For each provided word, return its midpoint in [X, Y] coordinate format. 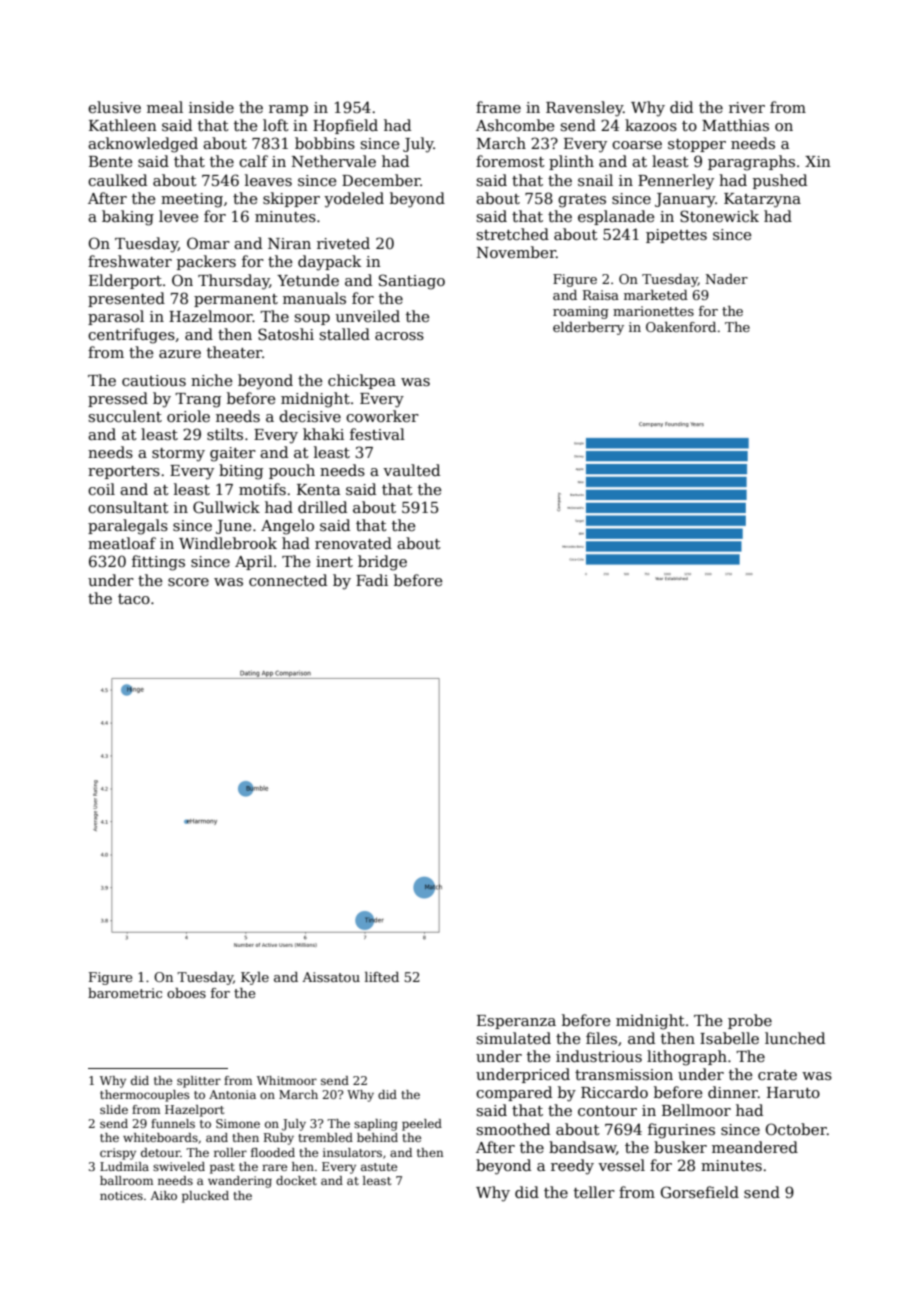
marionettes [653, 311]
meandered [755, 1147]
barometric [125, 993]
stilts [225, 434]
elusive [114, 107]
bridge [382, 563]
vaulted [411, 470]
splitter [199, 1082]
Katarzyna [762, 200]
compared [514, 1093]
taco [134, 599]
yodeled [354, 200]
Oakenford [681, 327]
